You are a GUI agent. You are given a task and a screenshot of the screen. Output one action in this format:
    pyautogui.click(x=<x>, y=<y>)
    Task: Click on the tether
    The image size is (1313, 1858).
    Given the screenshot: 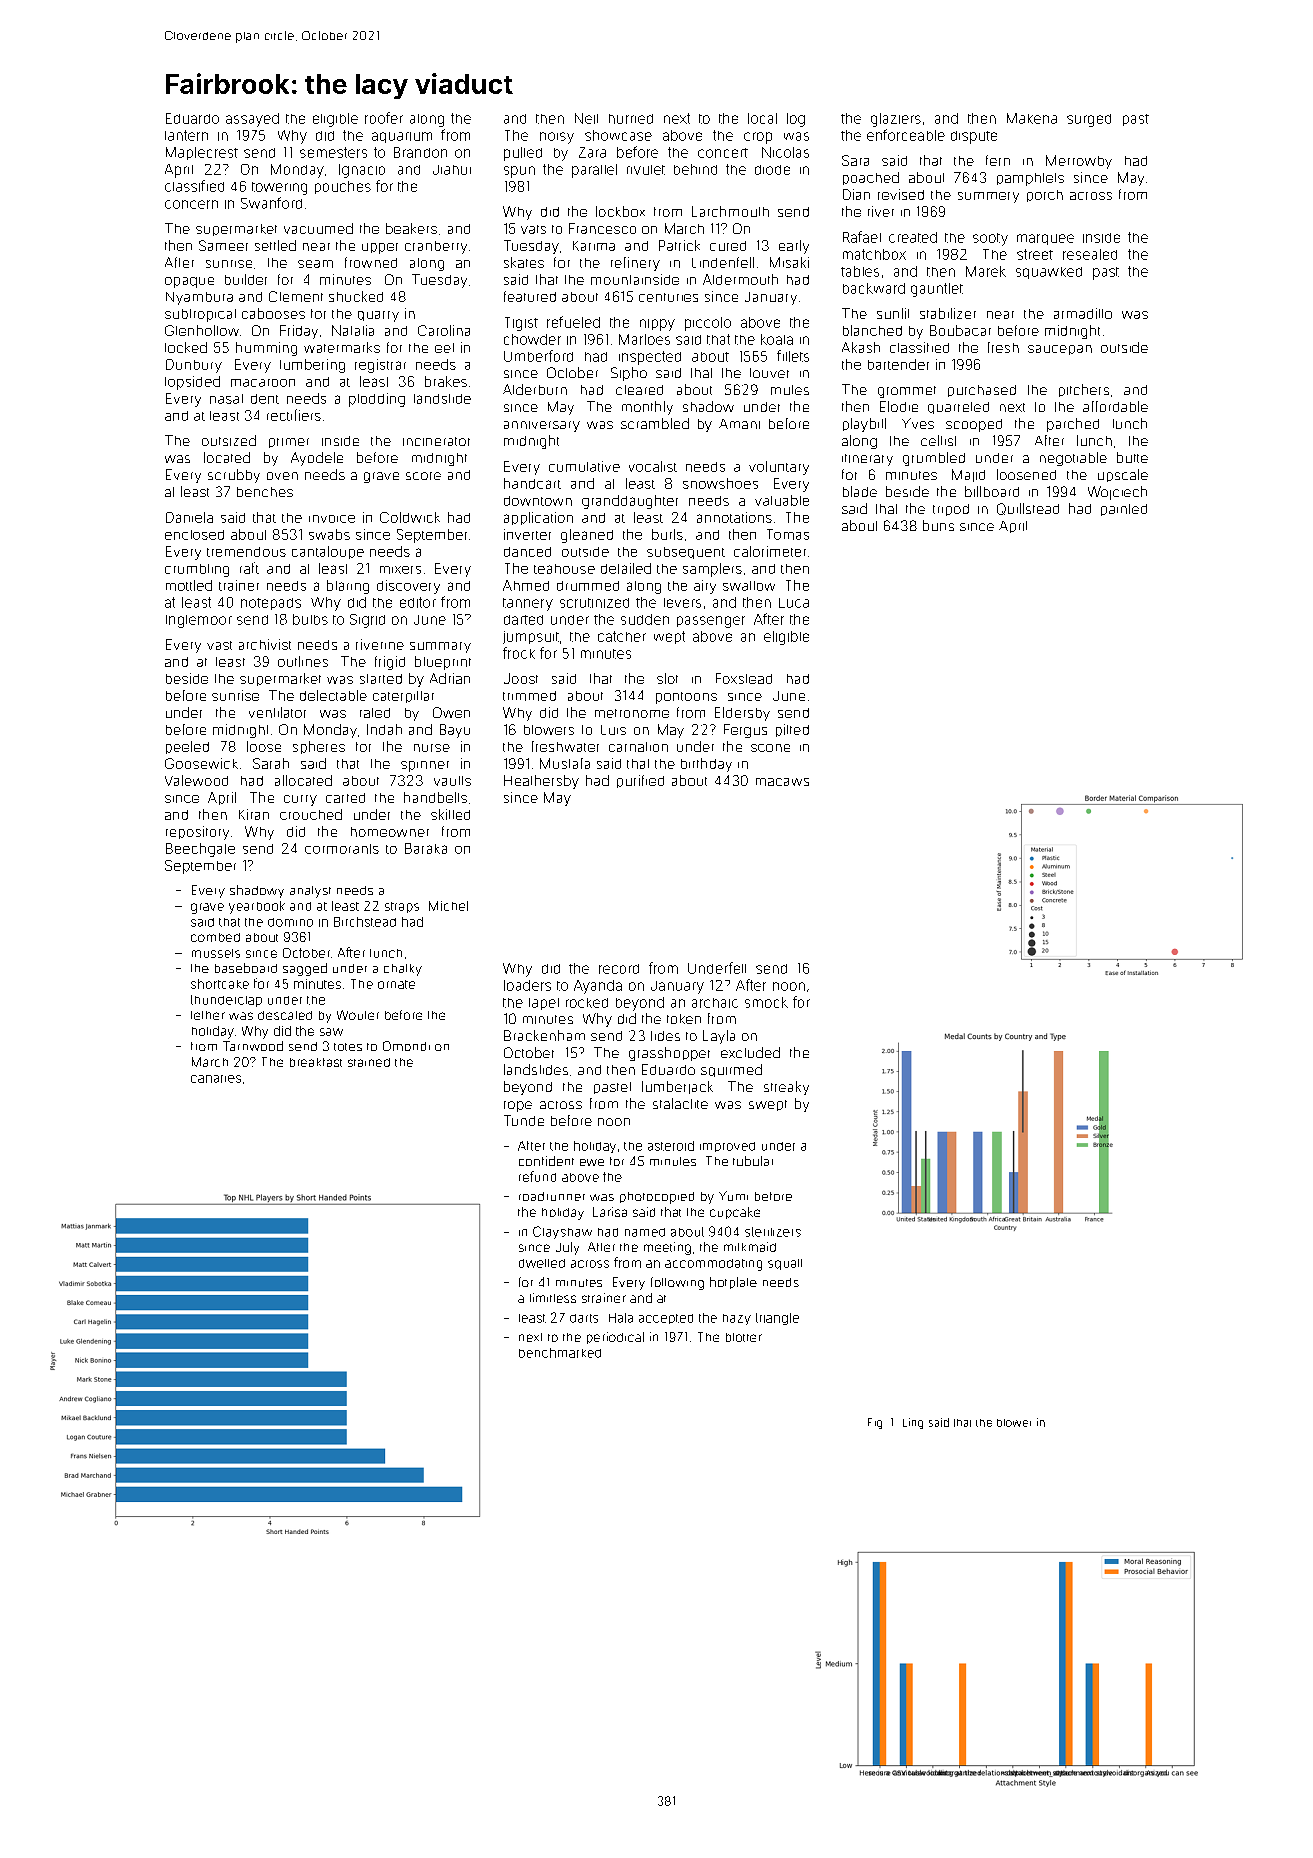 What is the action you would take?
    pyautogui.click(x=208, y=1015)
